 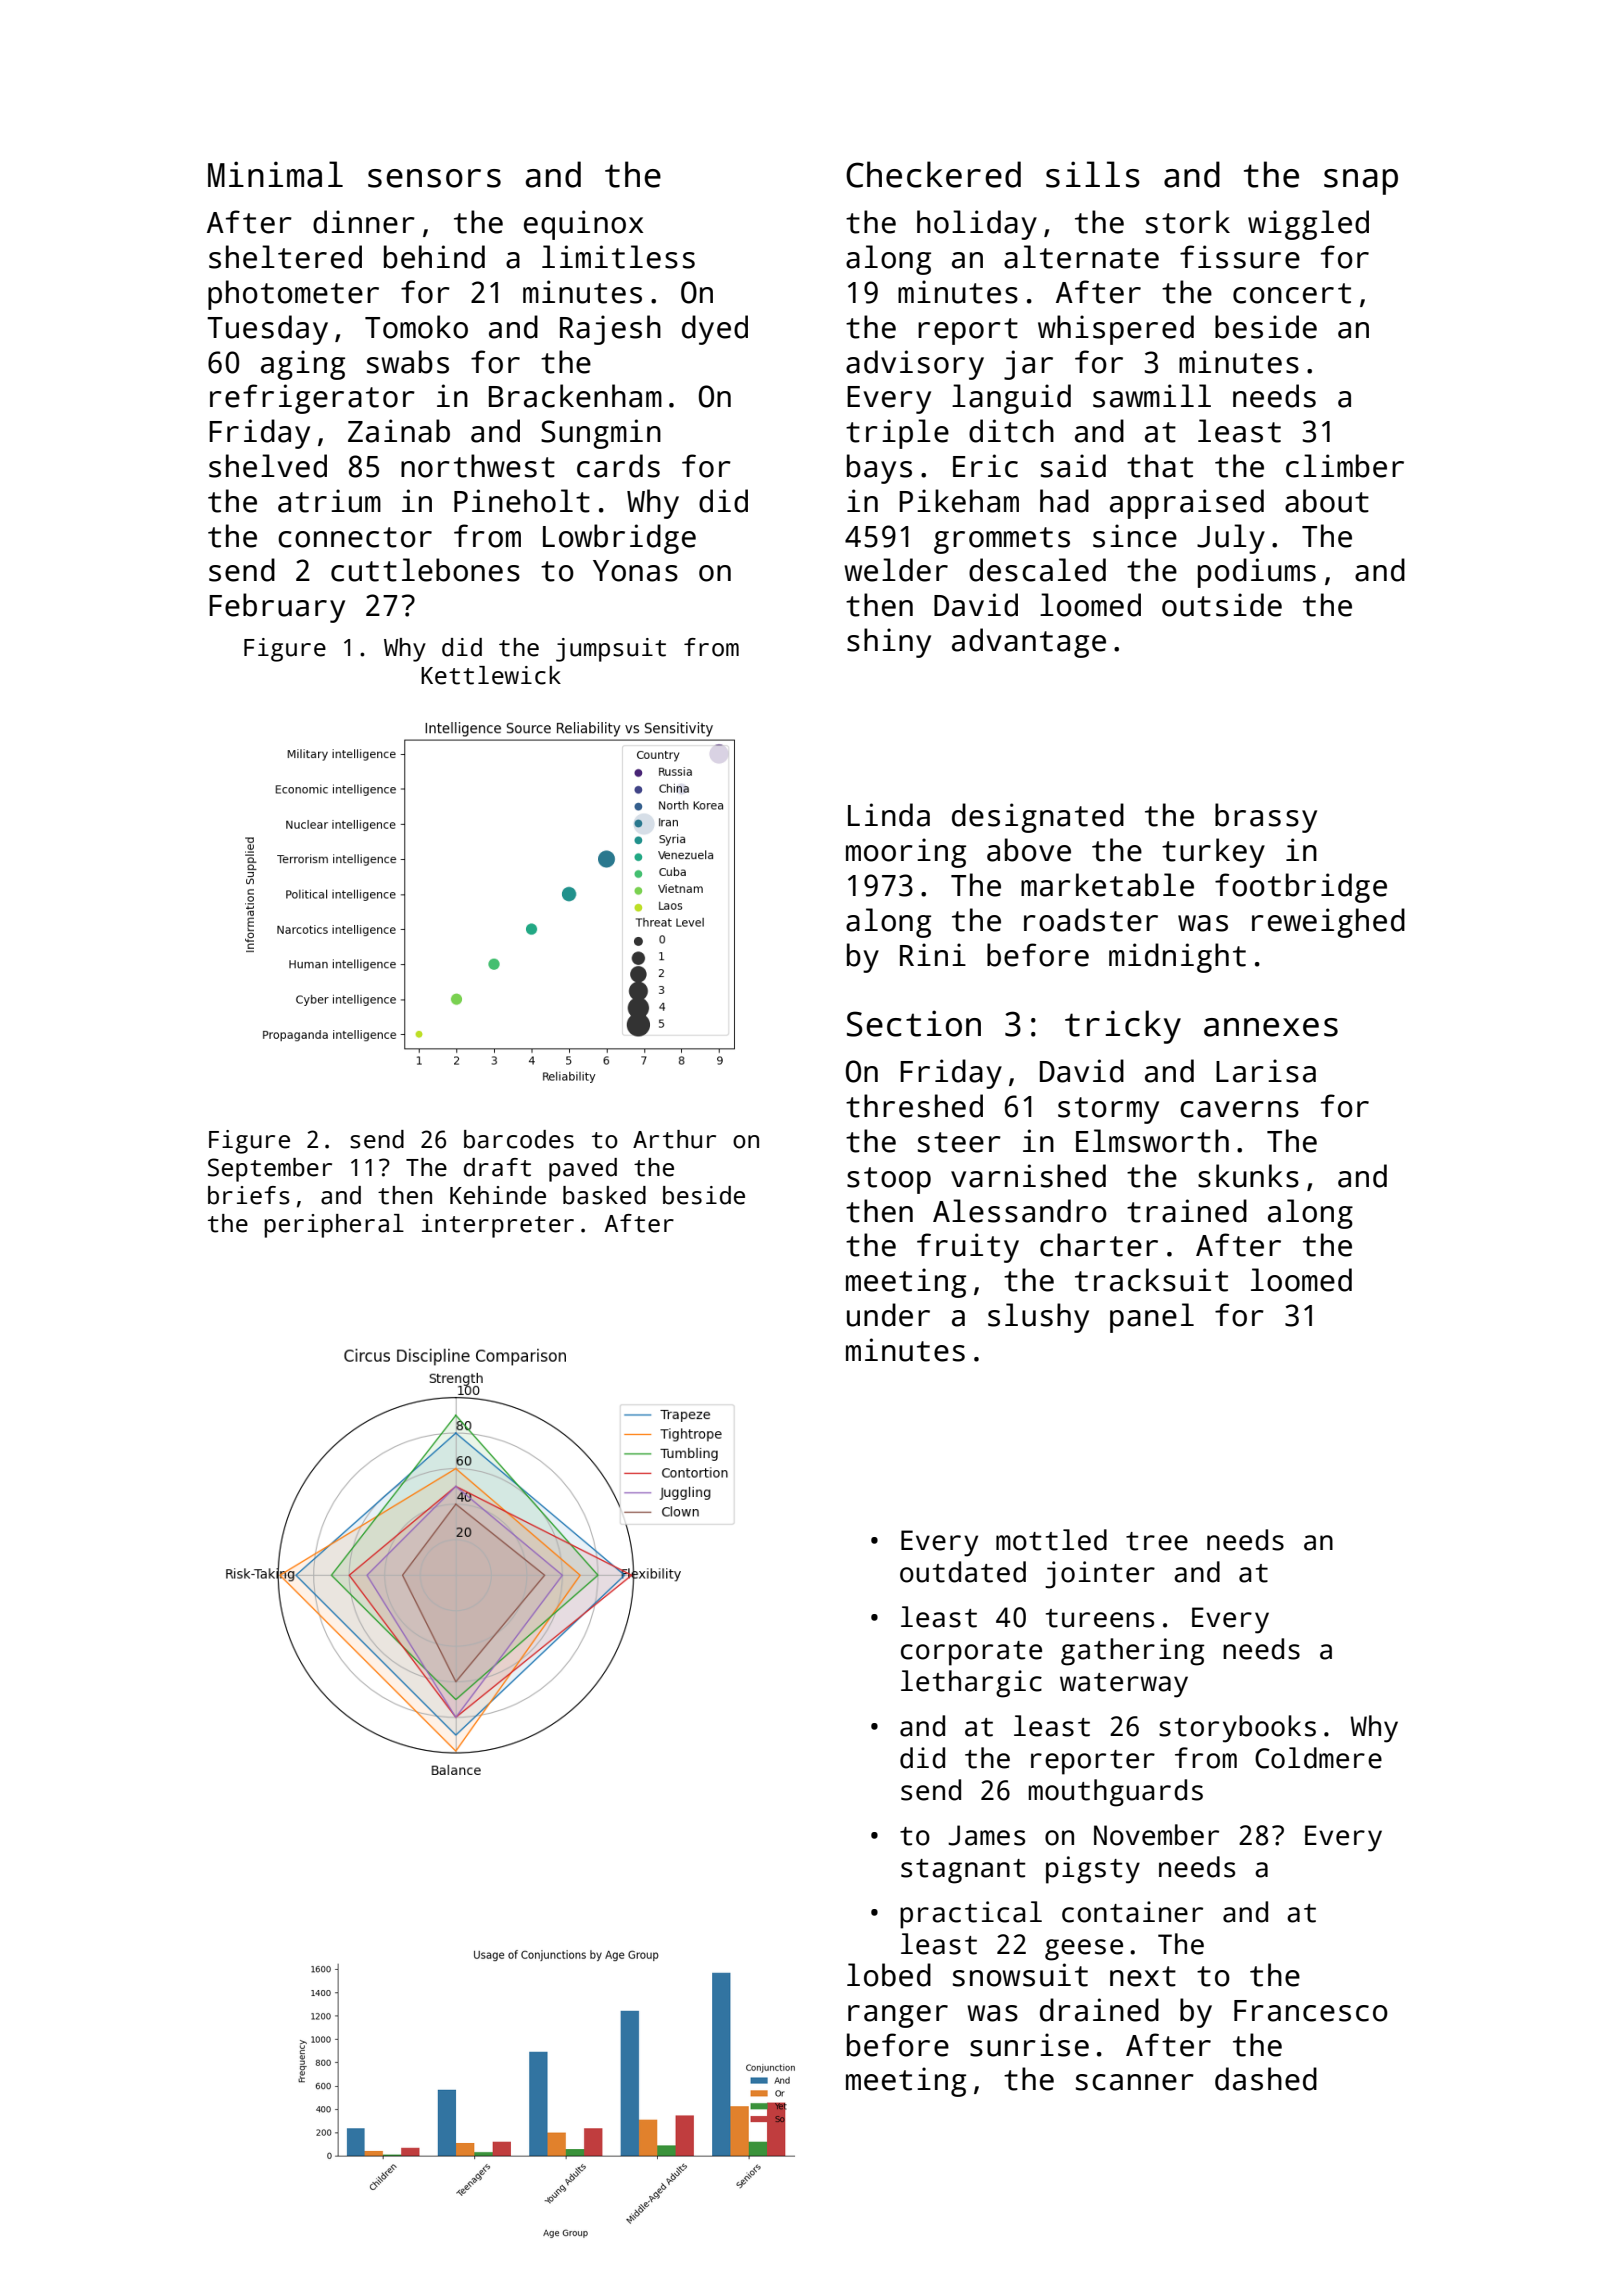 What do you see at coordinates (898, 2016) in the document?
I see `ranger` at bounding box center [898, 2016].
